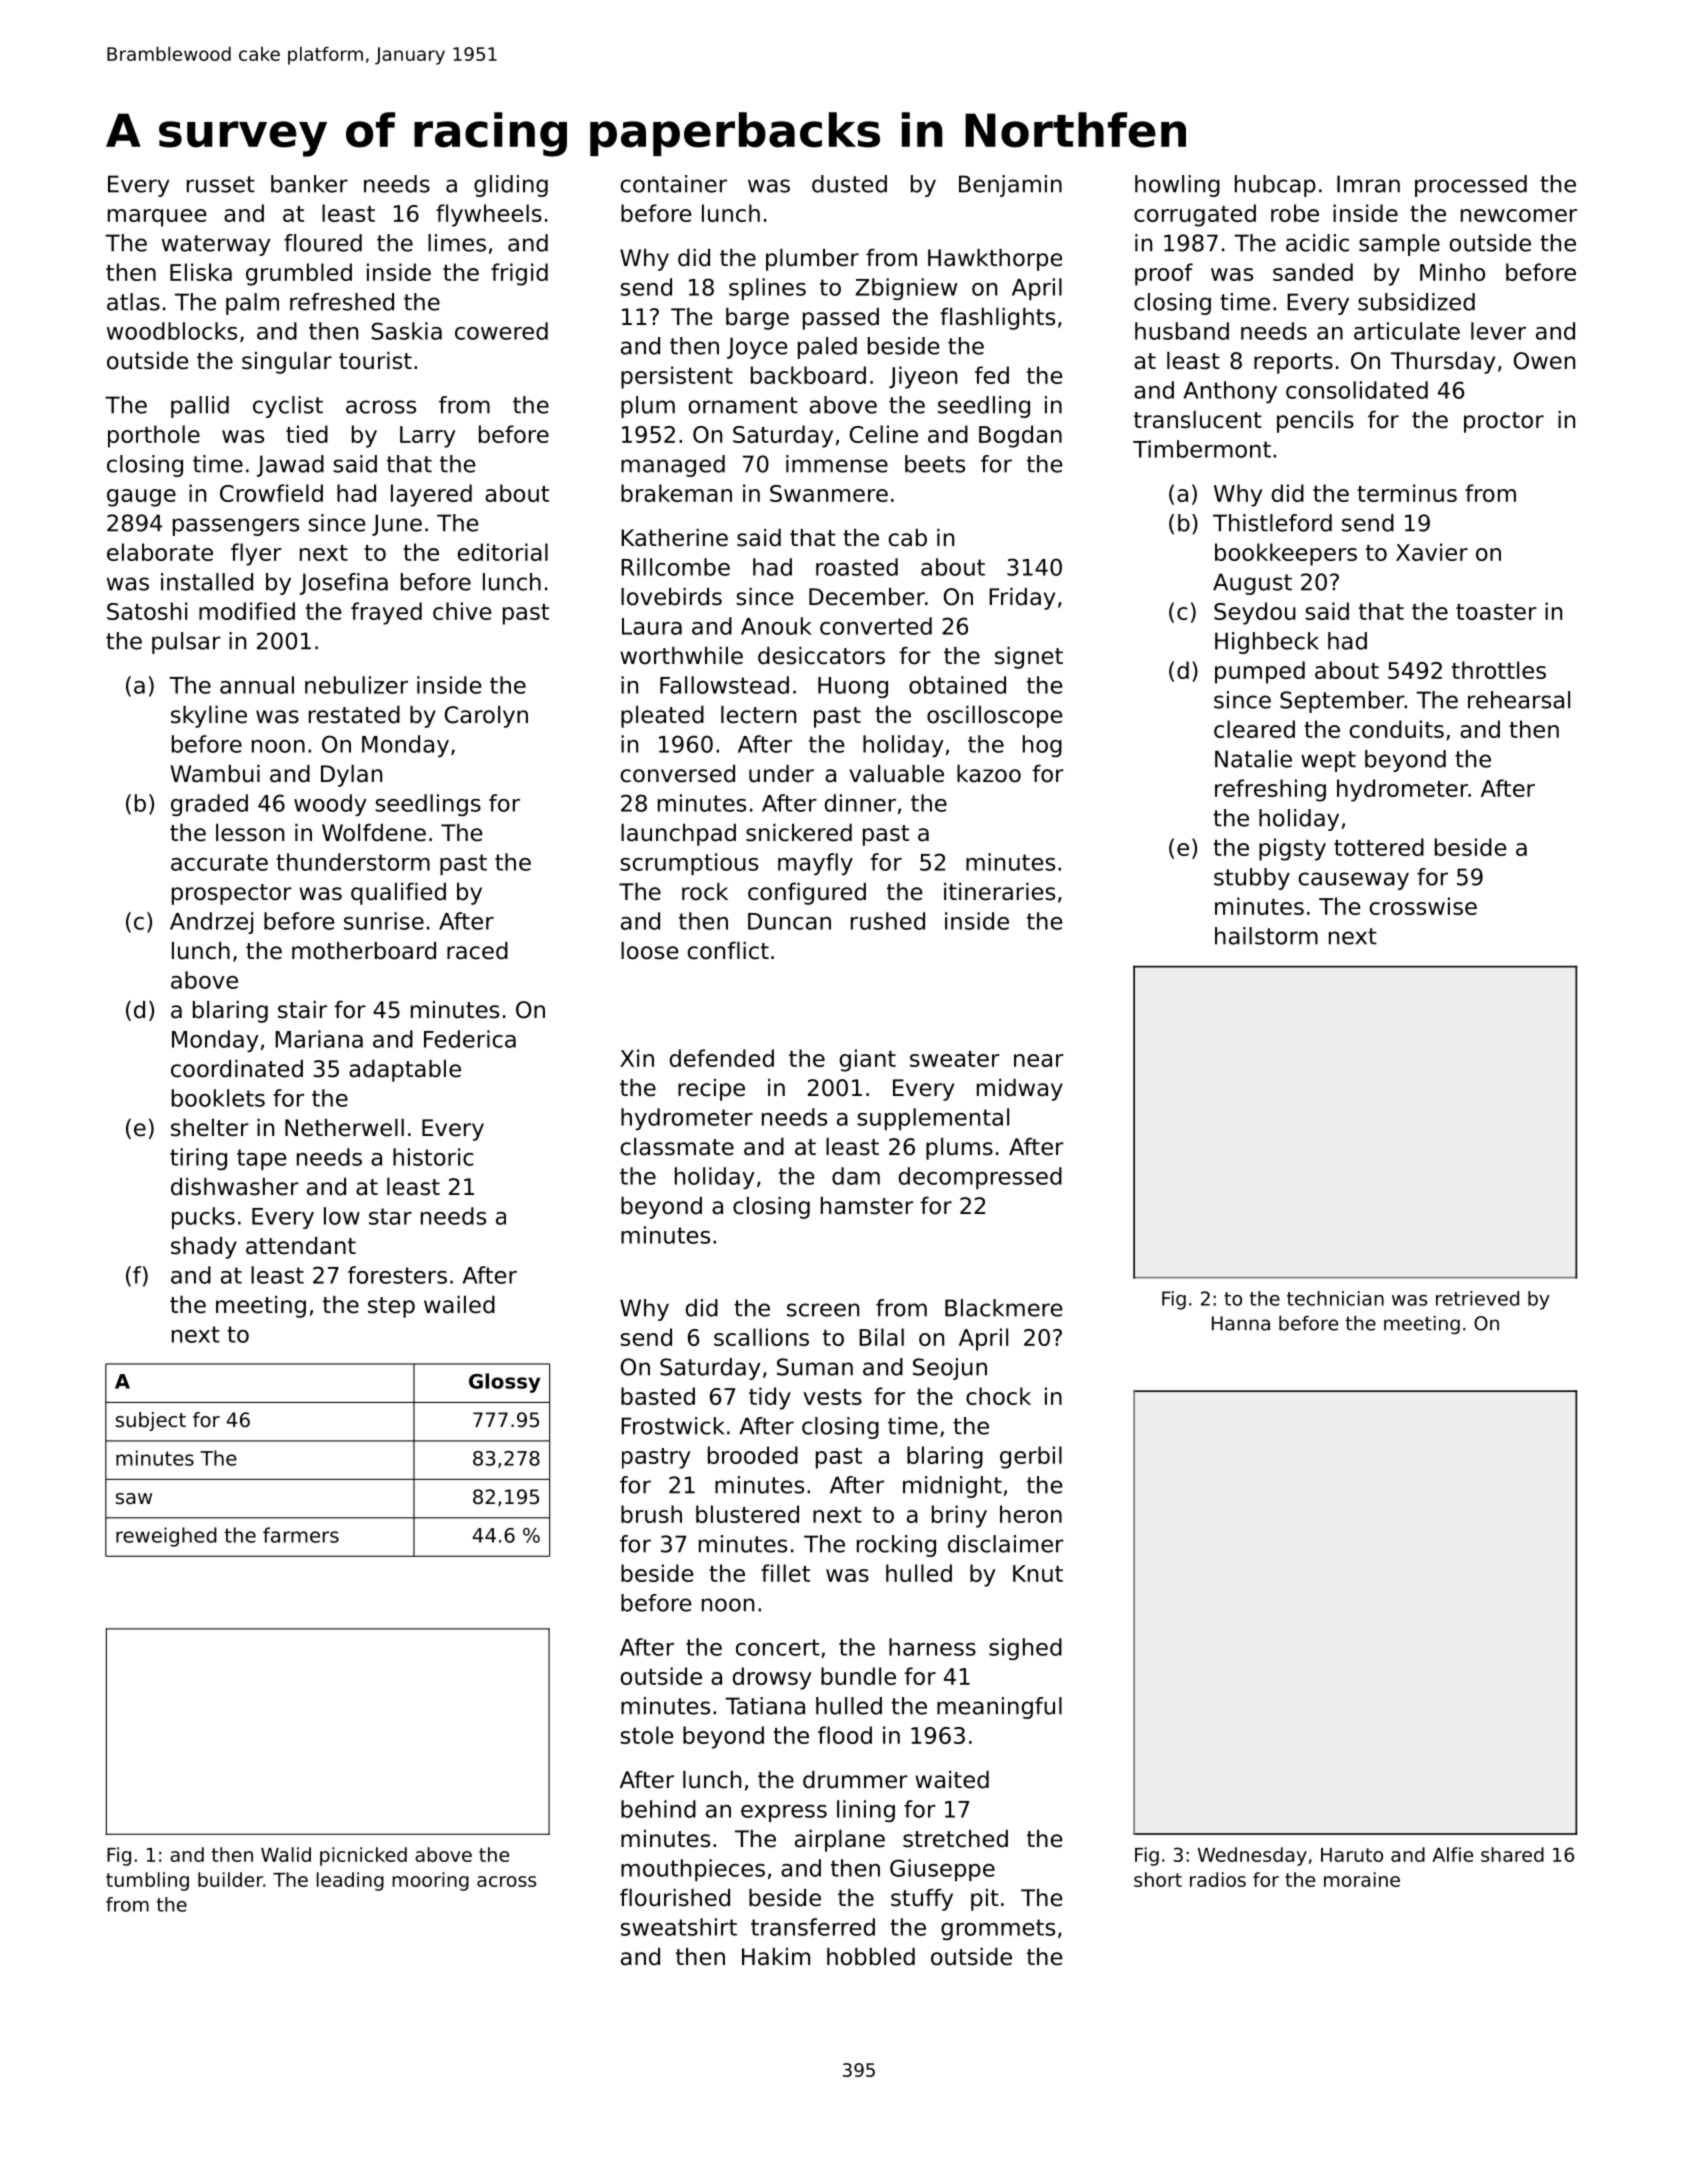 Image resolution: width=1683 pixels, height=2178 pixels. Describe the element at coordinates (309, 184) in the image. I see `banker` at that location.
